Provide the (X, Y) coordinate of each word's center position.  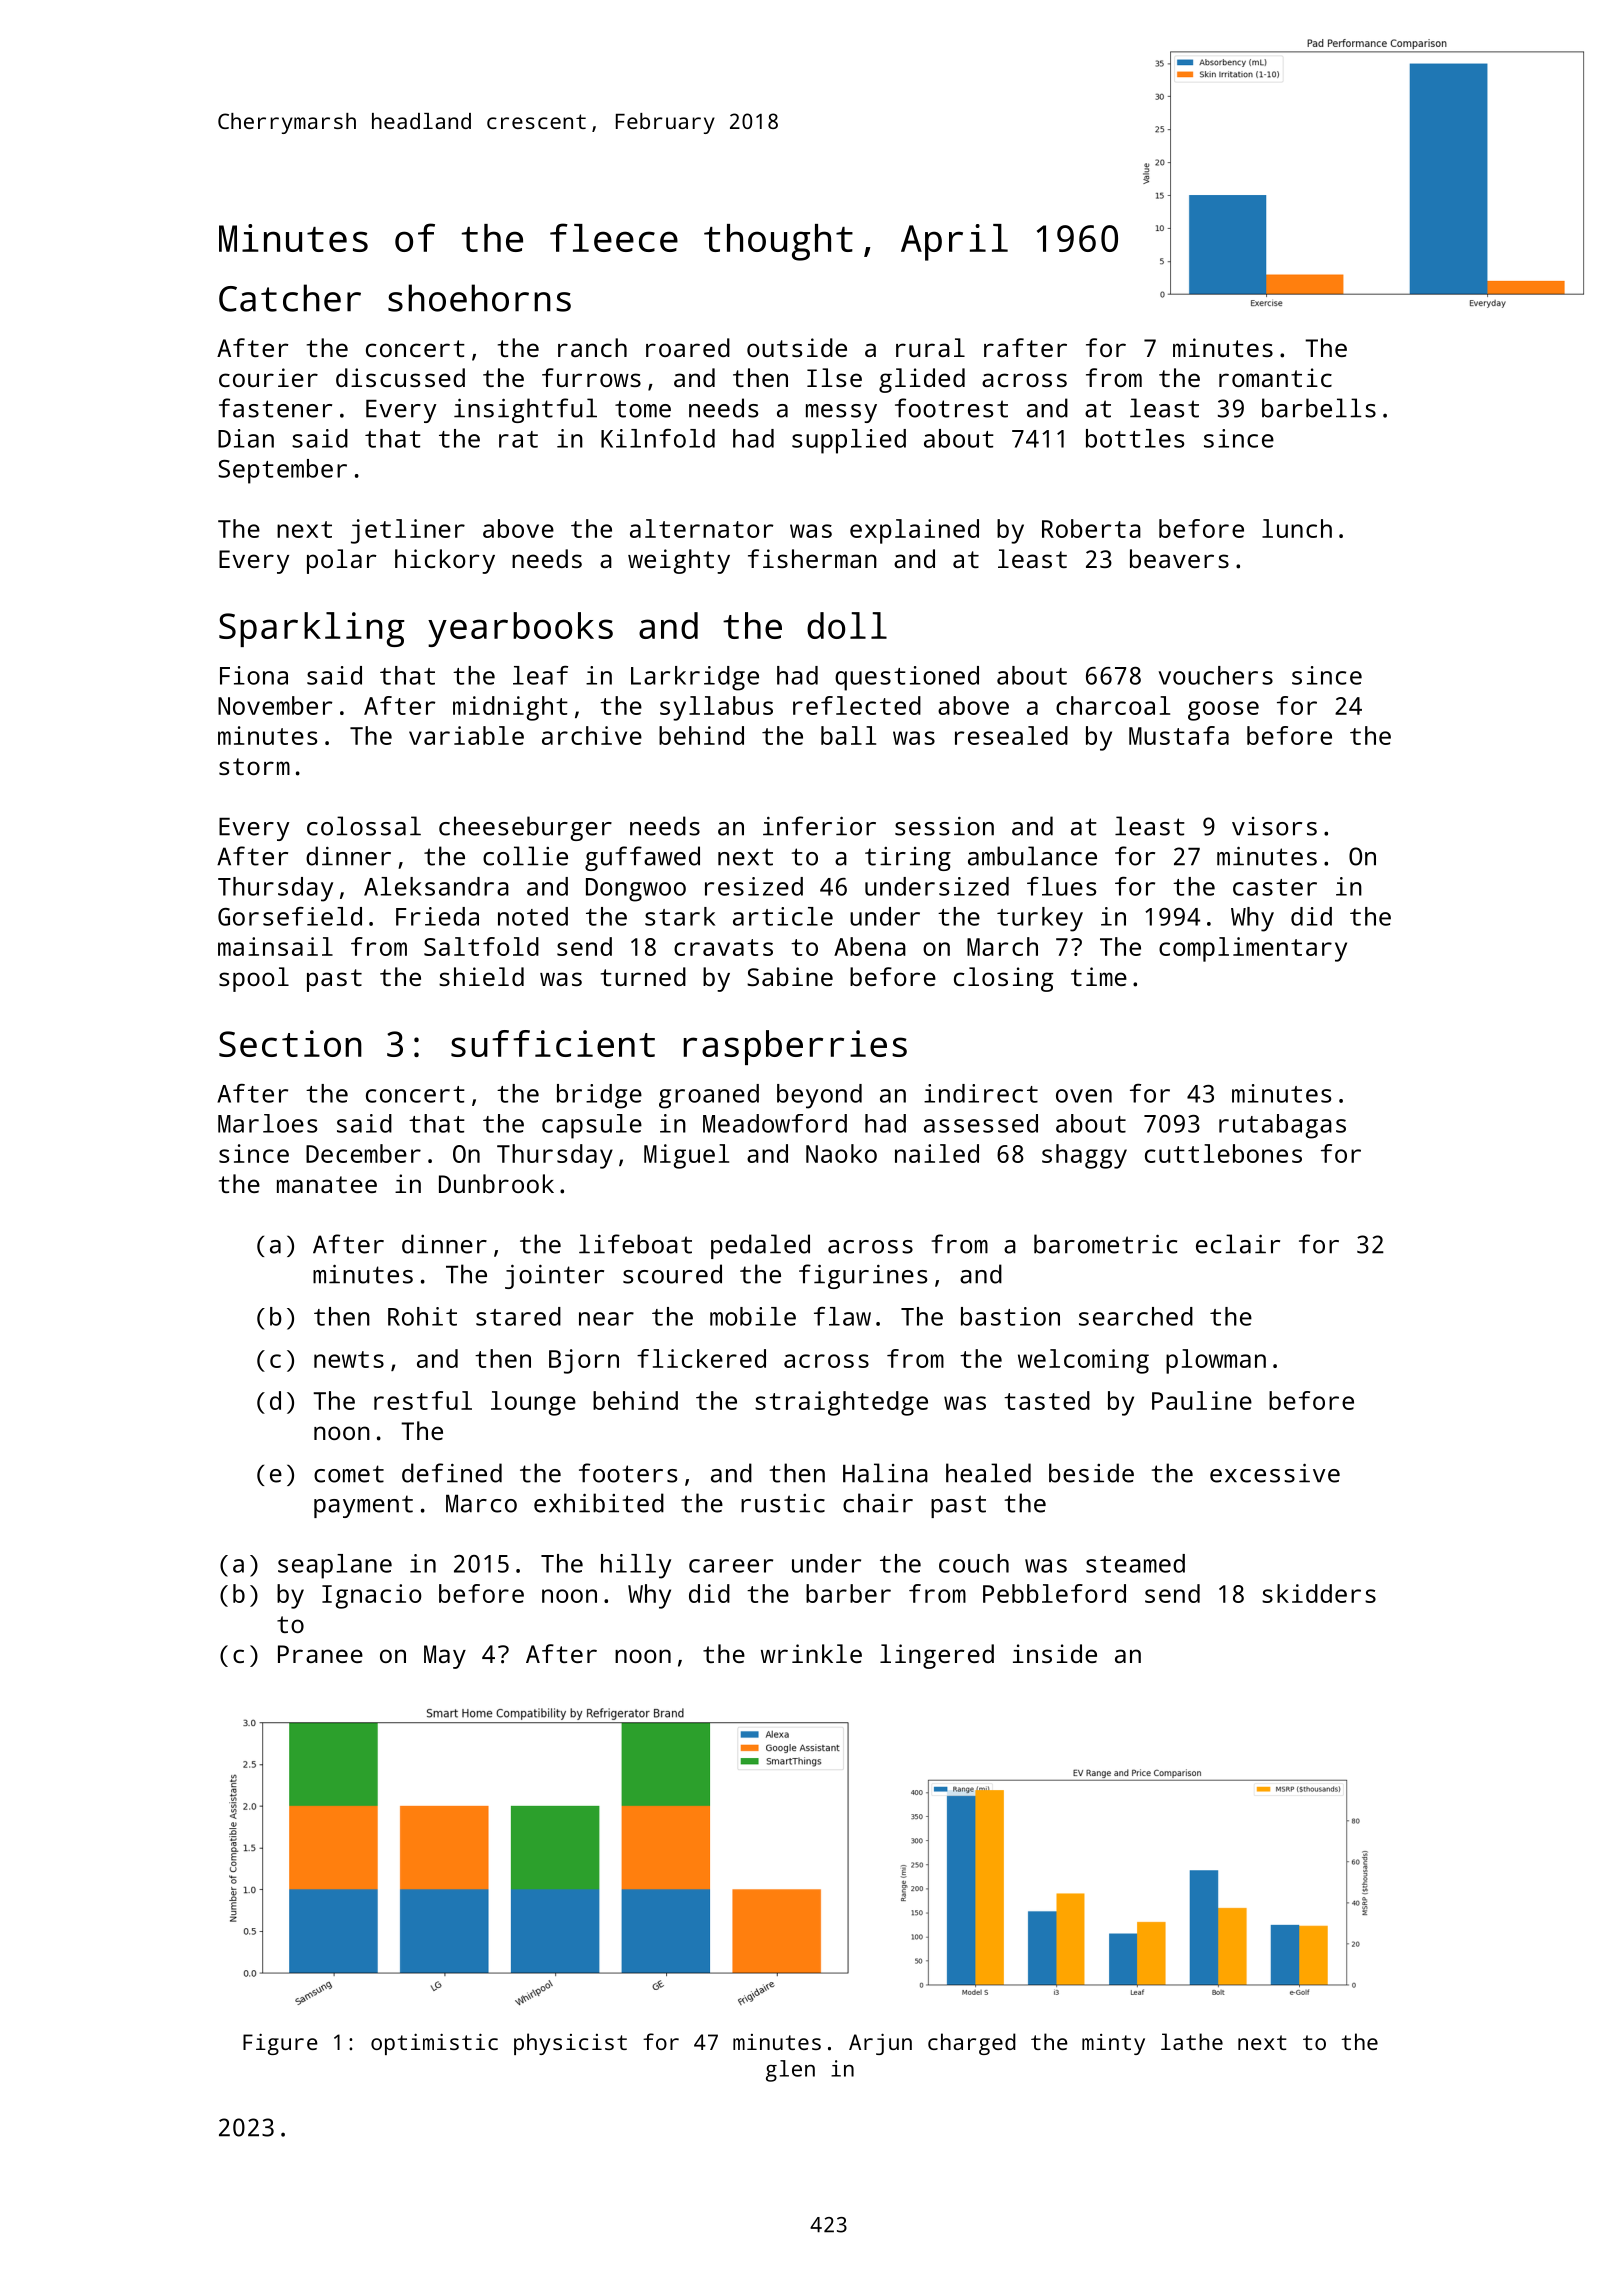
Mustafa (1179, 735)
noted (533, 916)
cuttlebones (1223, 1153)
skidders (1319, 1593)
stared (518, 1316)
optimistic (434, 2044)
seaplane (335, 1566)
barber (848, 1593)
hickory (445, 561)
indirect (981, 1093)
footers (628, 1473)
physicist (570, 2044)
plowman (1216, 1361)
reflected (857, 705)
